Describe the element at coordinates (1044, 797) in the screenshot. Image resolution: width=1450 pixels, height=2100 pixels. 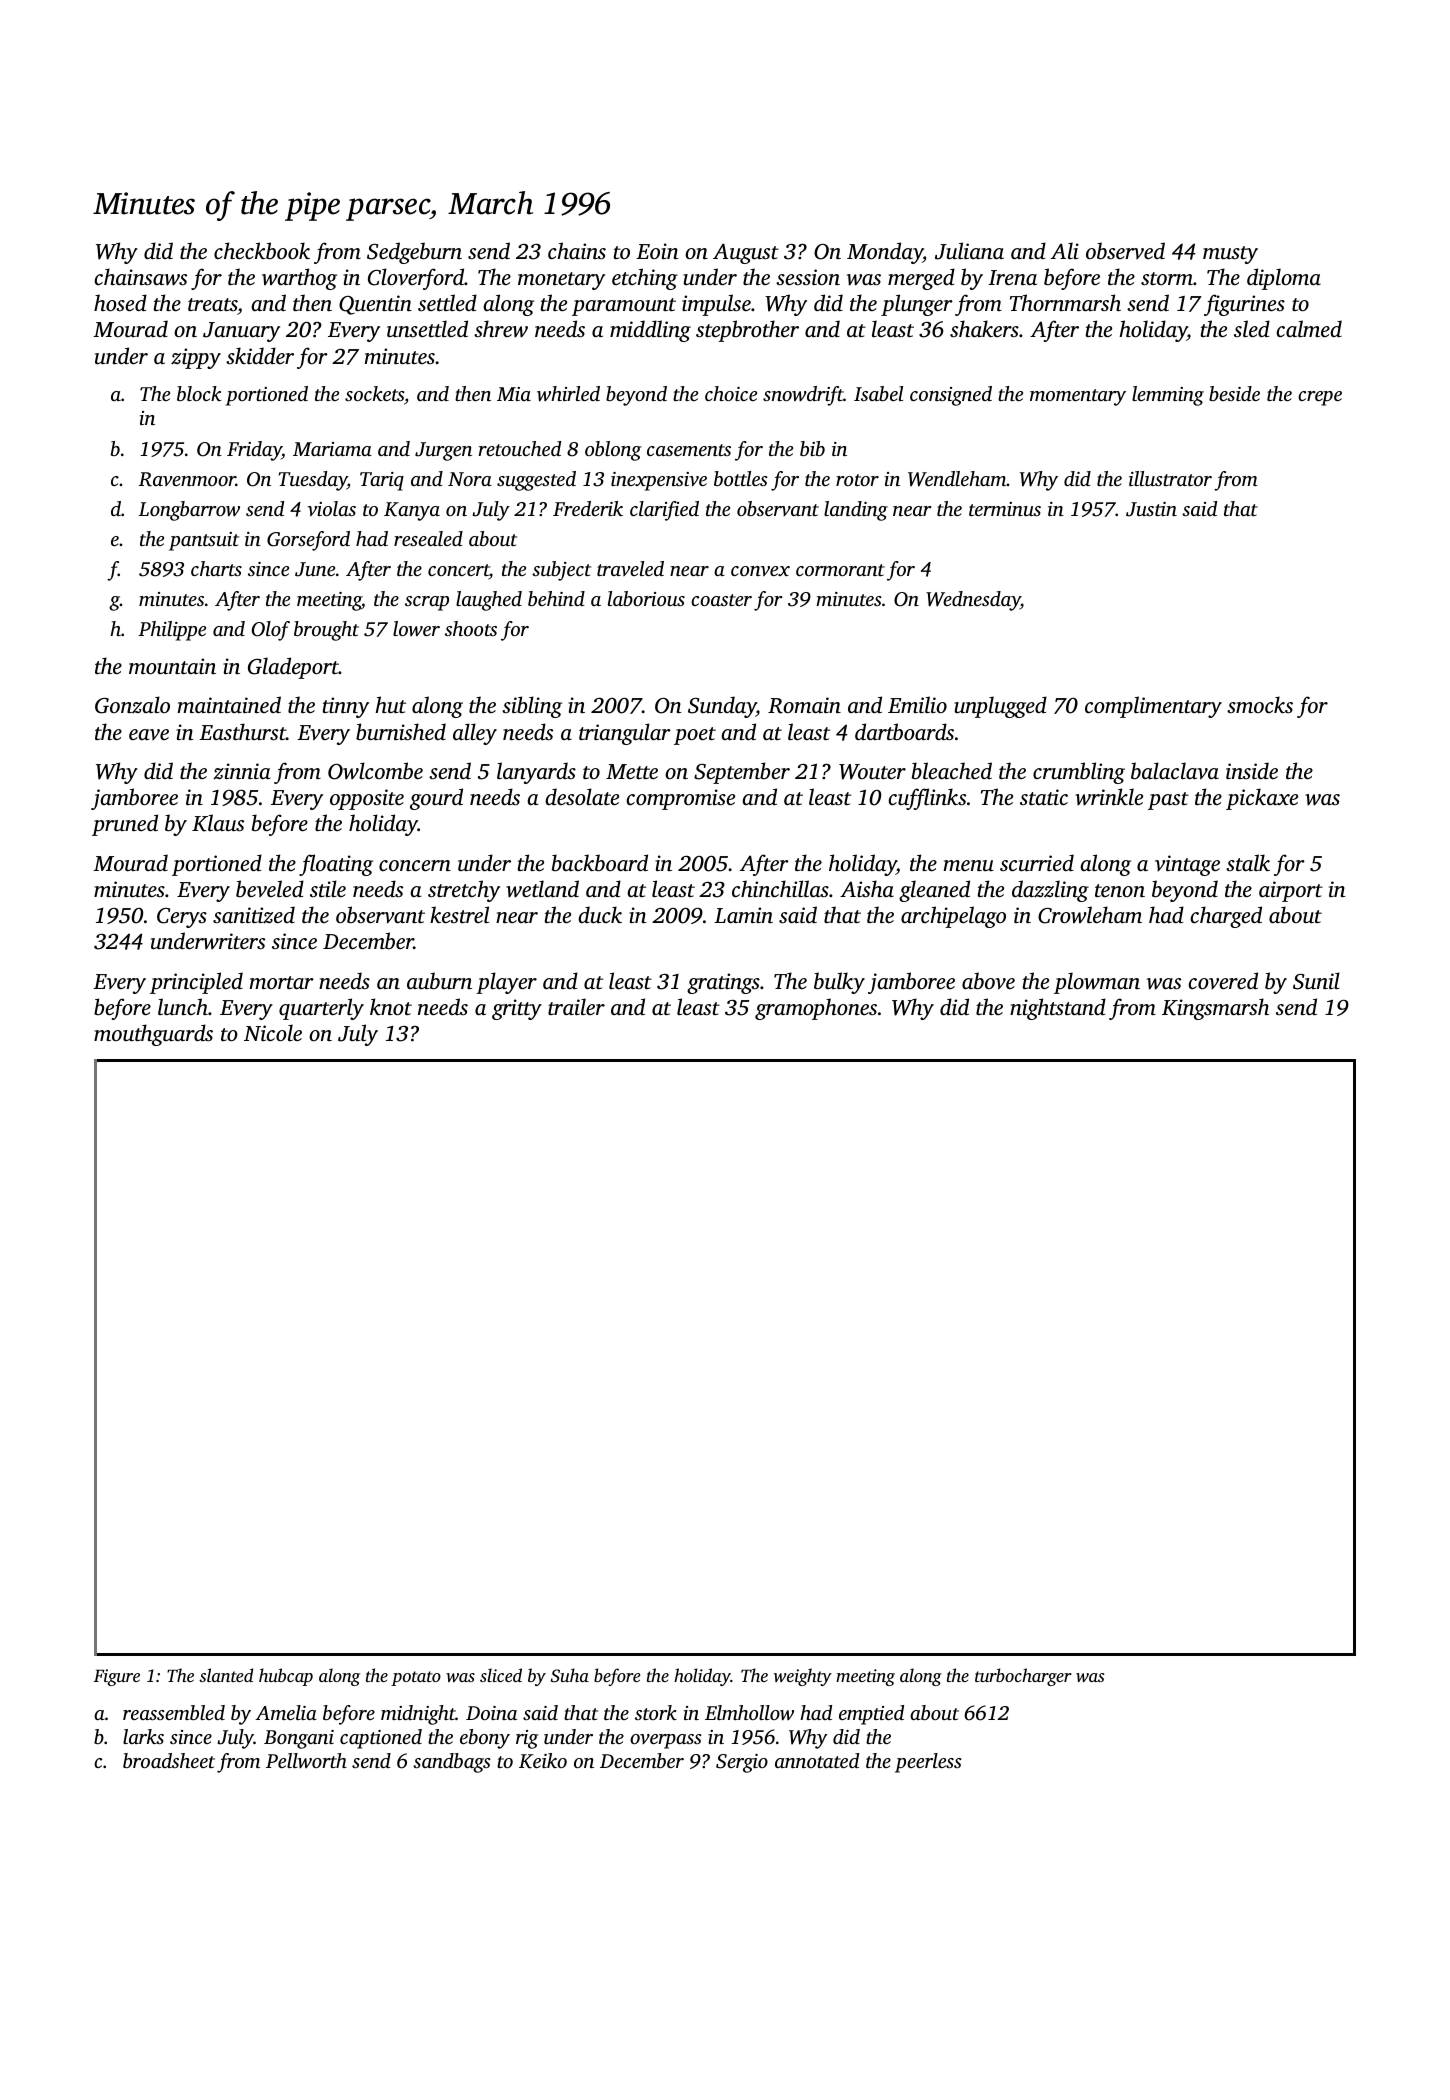
I see `static` at that location.
